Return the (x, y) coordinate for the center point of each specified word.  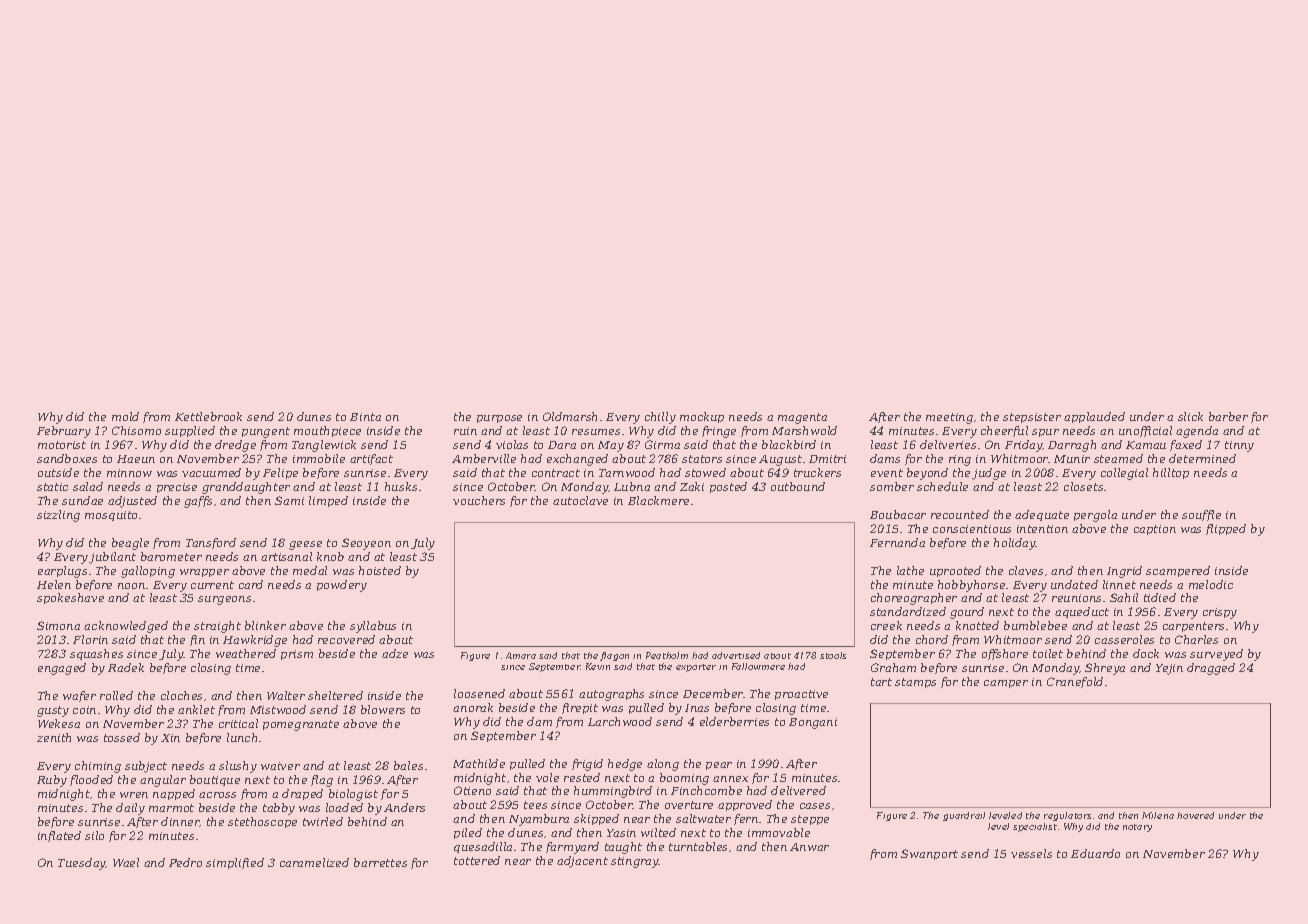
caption (1155, 530)
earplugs (62, 572)
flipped (1226, 529)
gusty (53, 711)
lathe (910, 570)
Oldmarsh (570, 416)
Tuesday (82, 864)
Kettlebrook (208, 416)
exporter (696, 668)
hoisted (380, 570)
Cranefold (1075, 682)
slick (1190, 416)
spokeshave (70, 598)
